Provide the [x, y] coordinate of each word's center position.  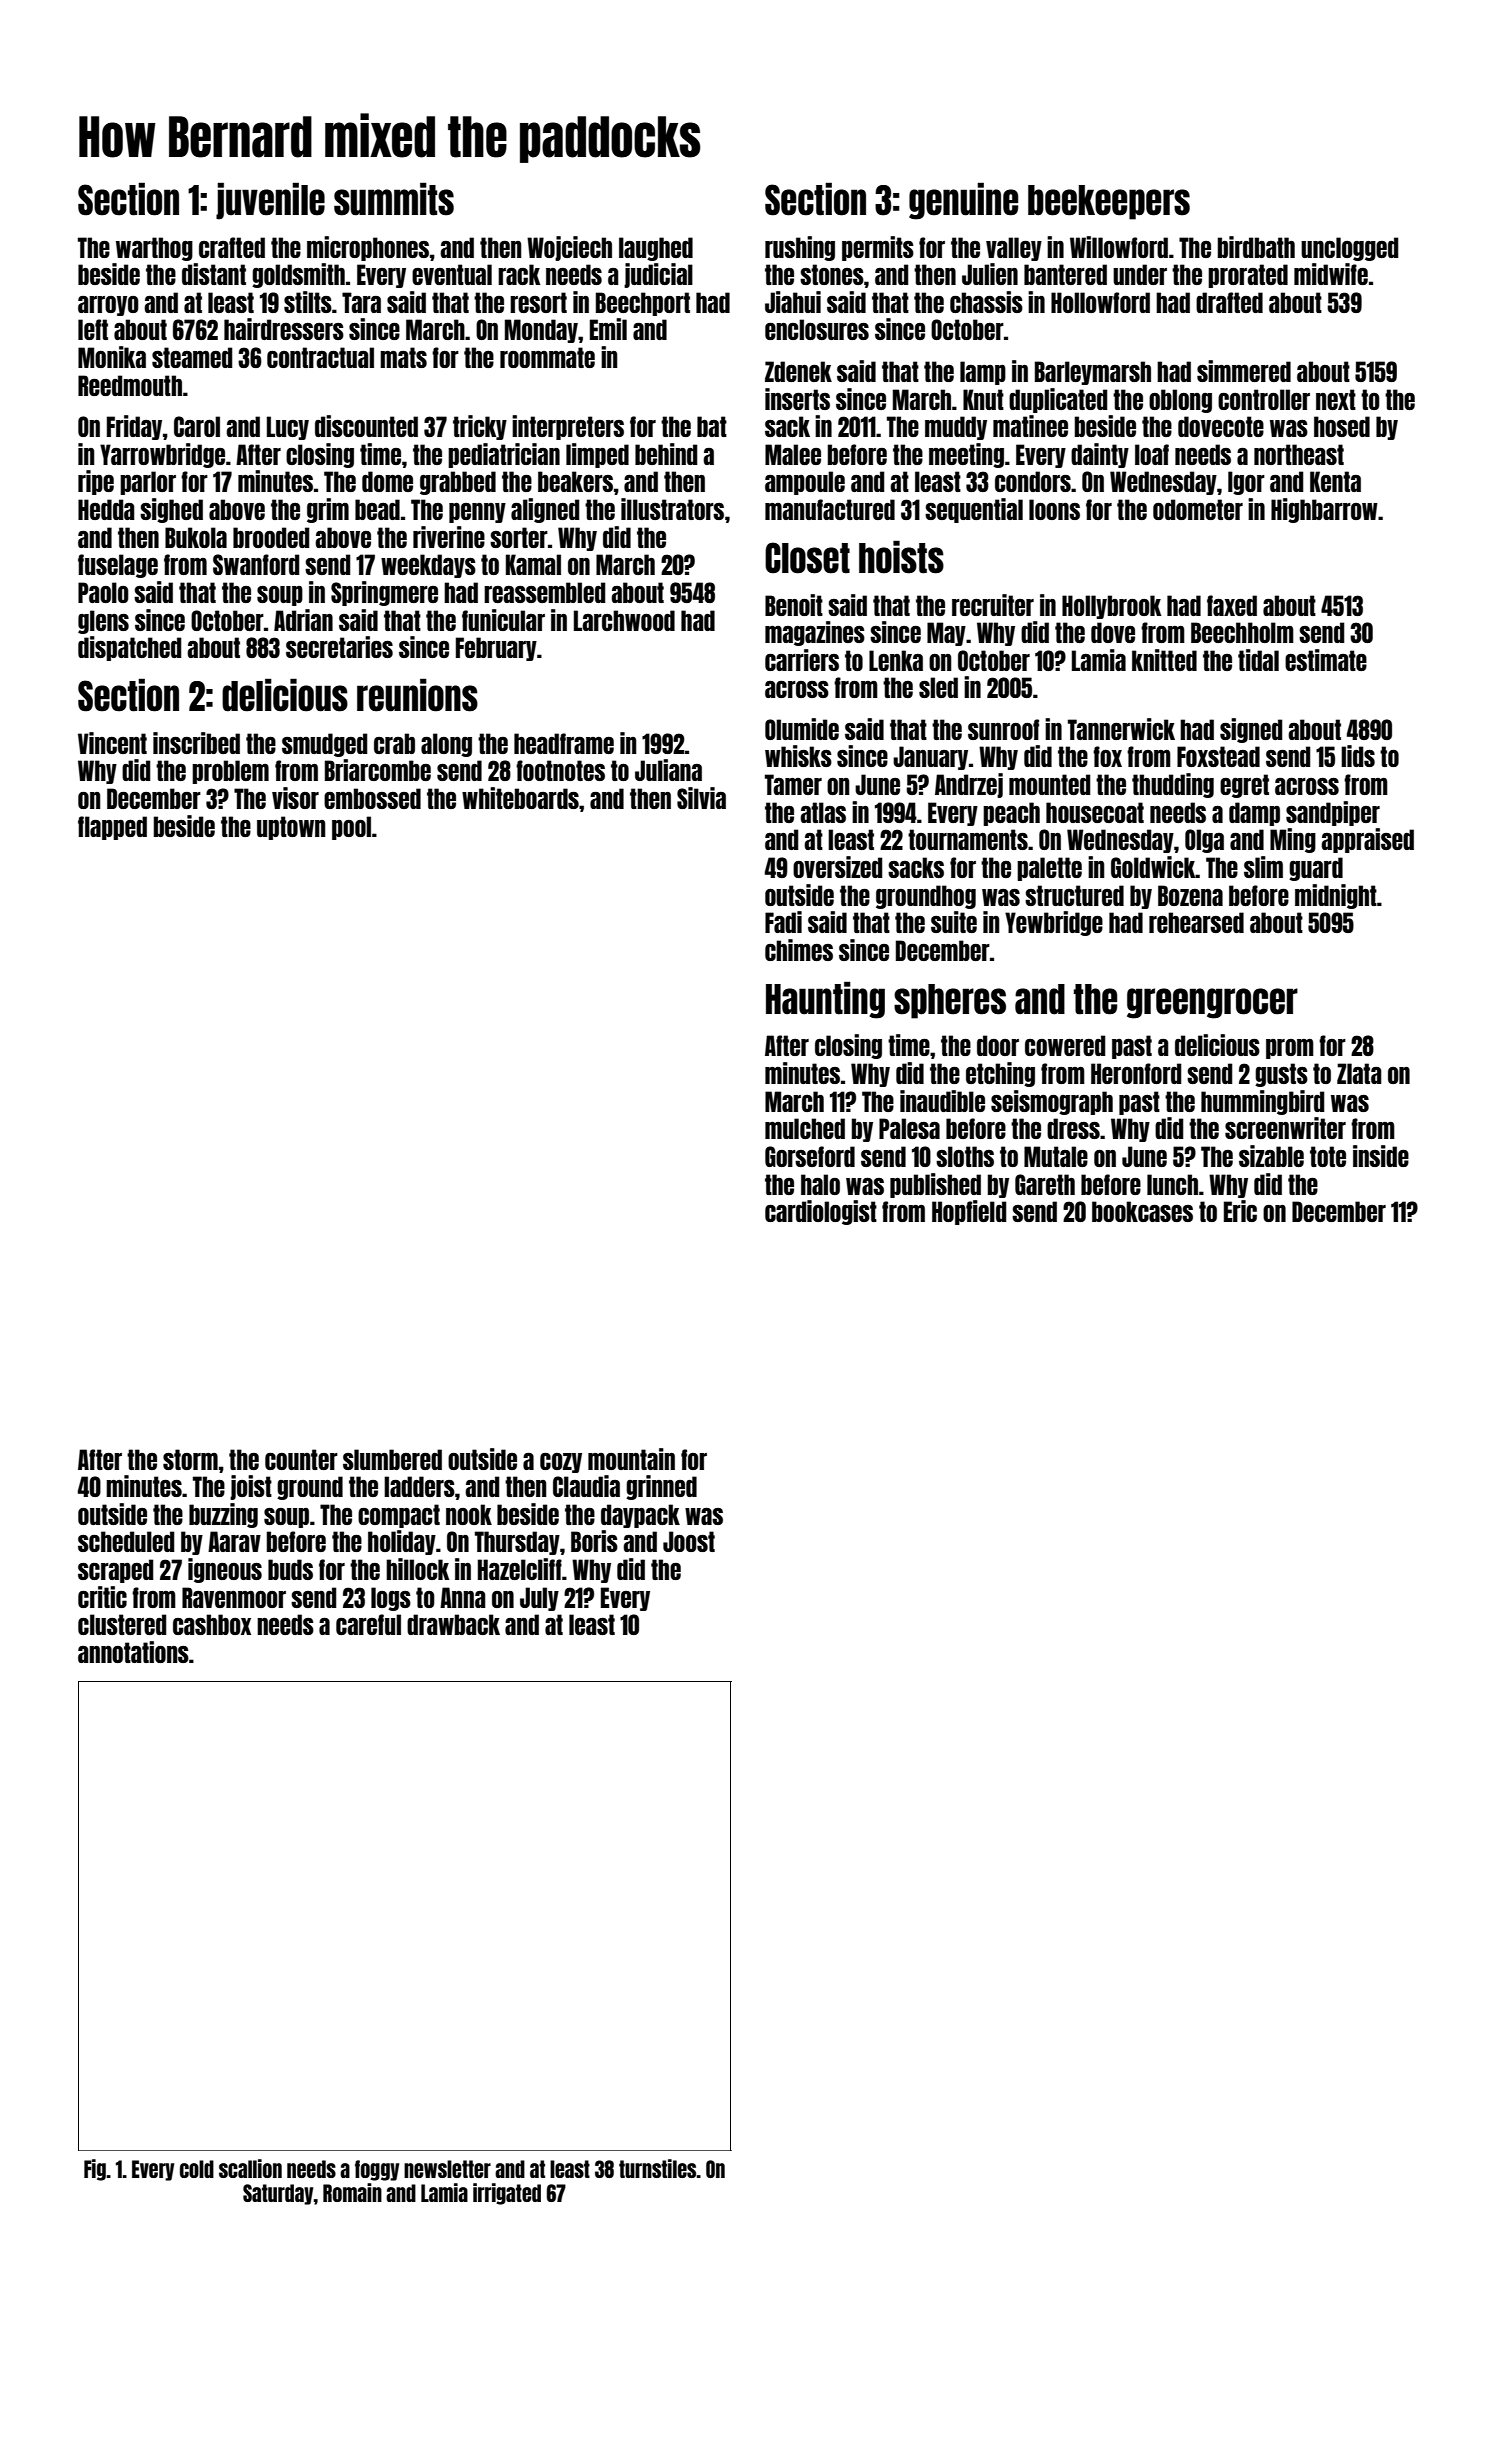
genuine [963, 201]
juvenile [270, 201]
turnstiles [658, 2168]
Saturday [278, 2194]
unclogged [1349, 249]
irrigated [507, 2194]
